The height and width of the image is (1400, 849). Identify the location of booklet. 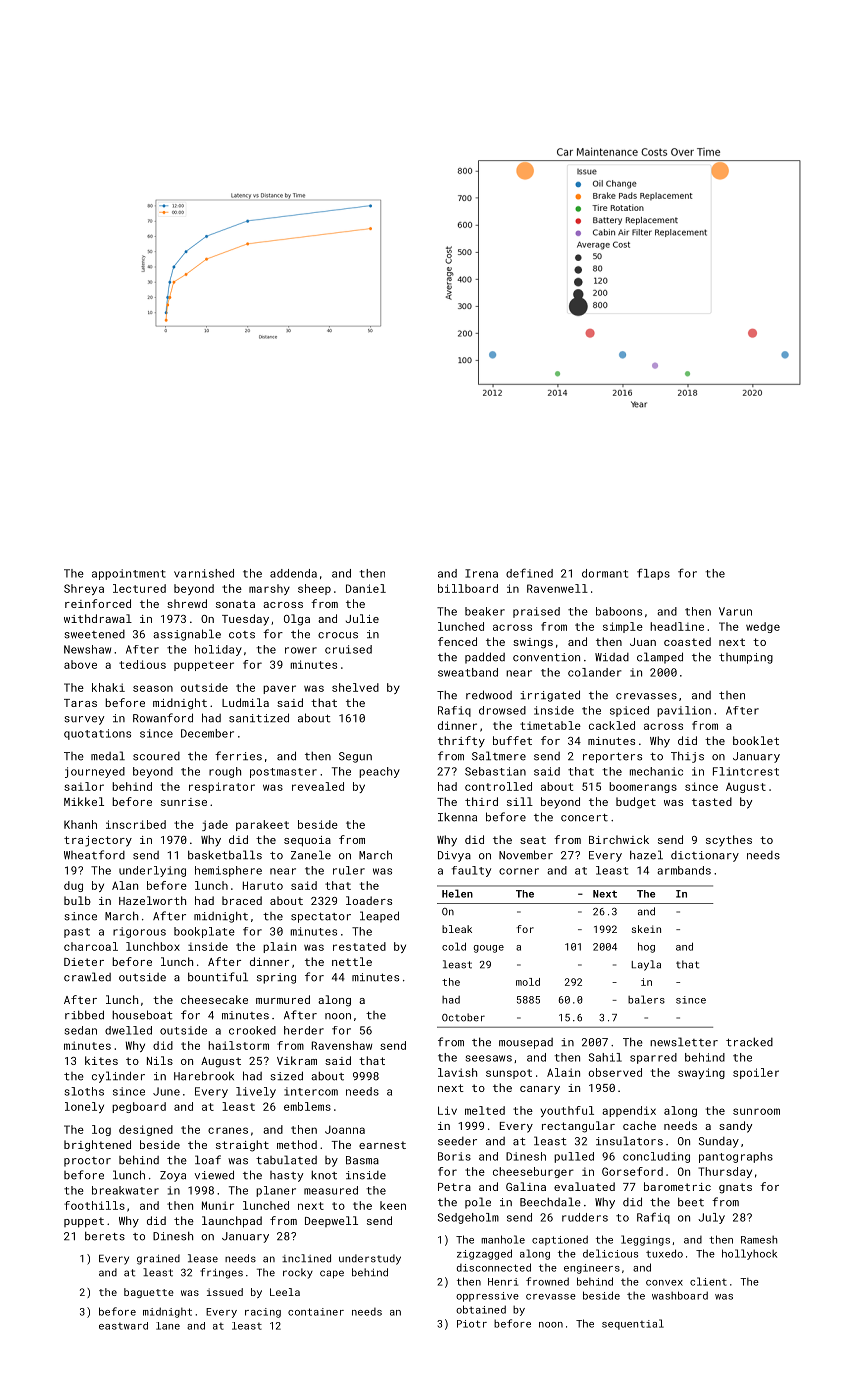
(756, 740).
